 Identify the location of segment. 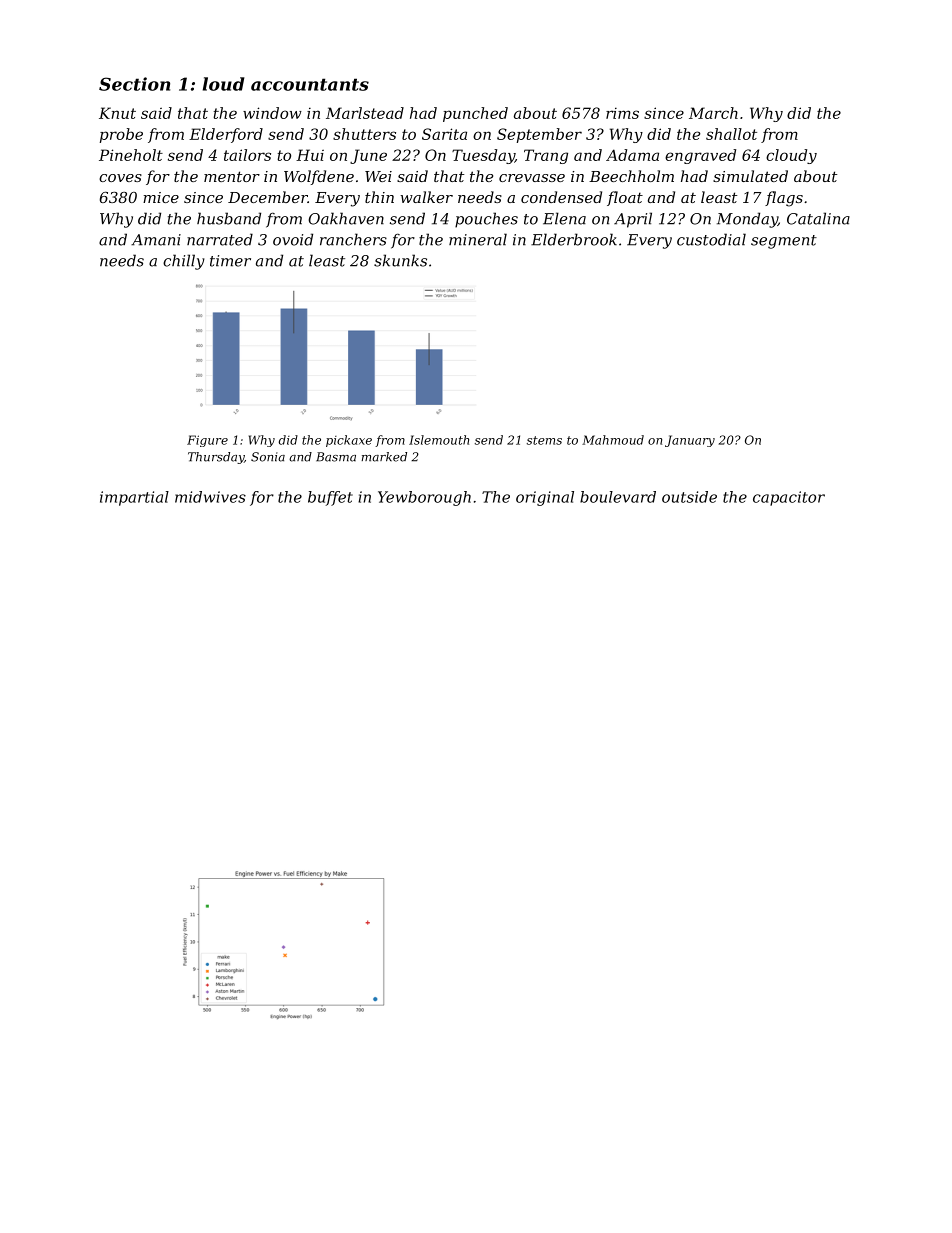
(784, 242).
